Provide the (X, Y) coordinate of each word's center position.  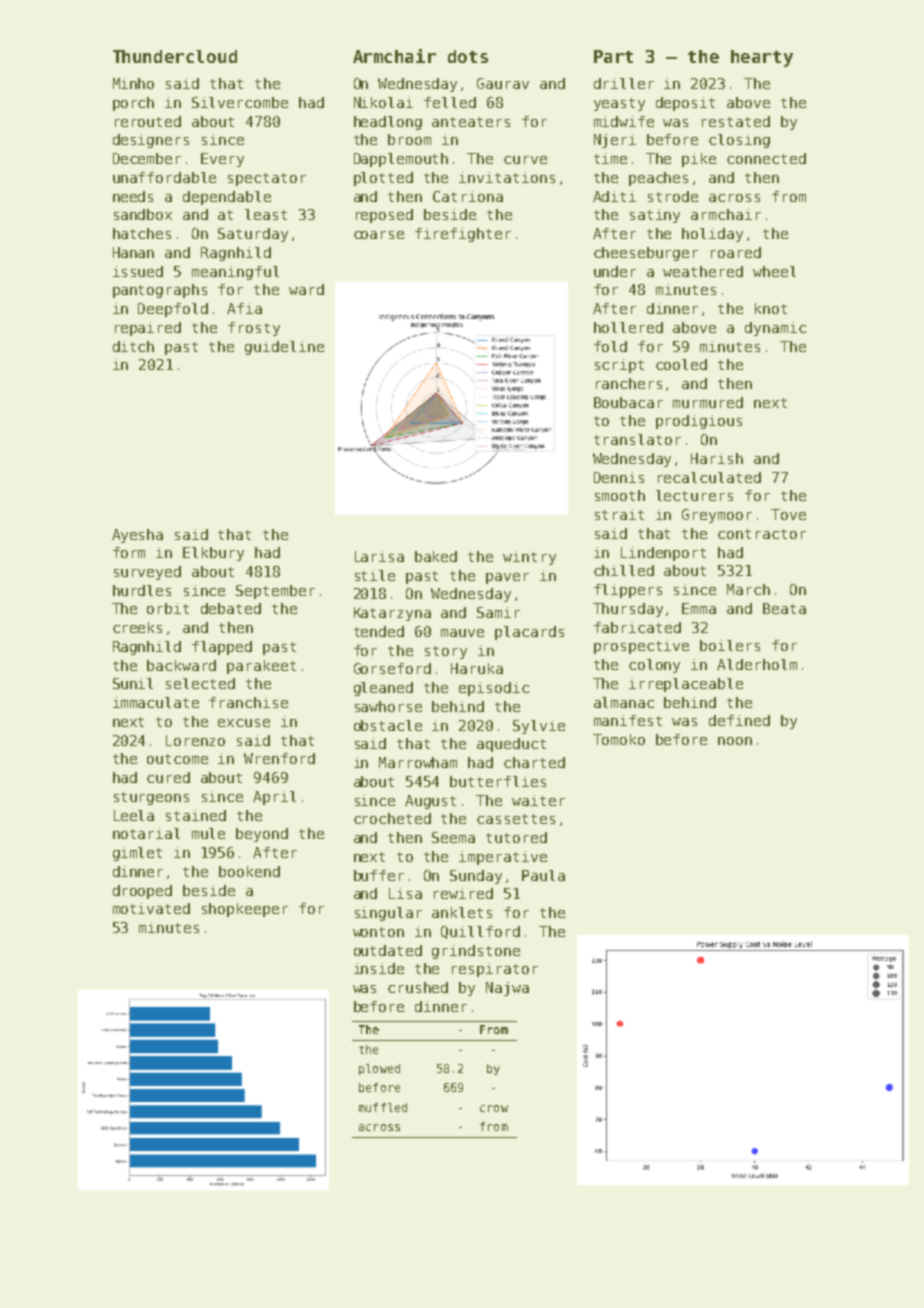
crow (494, 1108)
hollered (628, 327)
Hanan (133, 252)
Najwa (507, 989)
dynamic (775, 329)
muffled (383, 1107)
